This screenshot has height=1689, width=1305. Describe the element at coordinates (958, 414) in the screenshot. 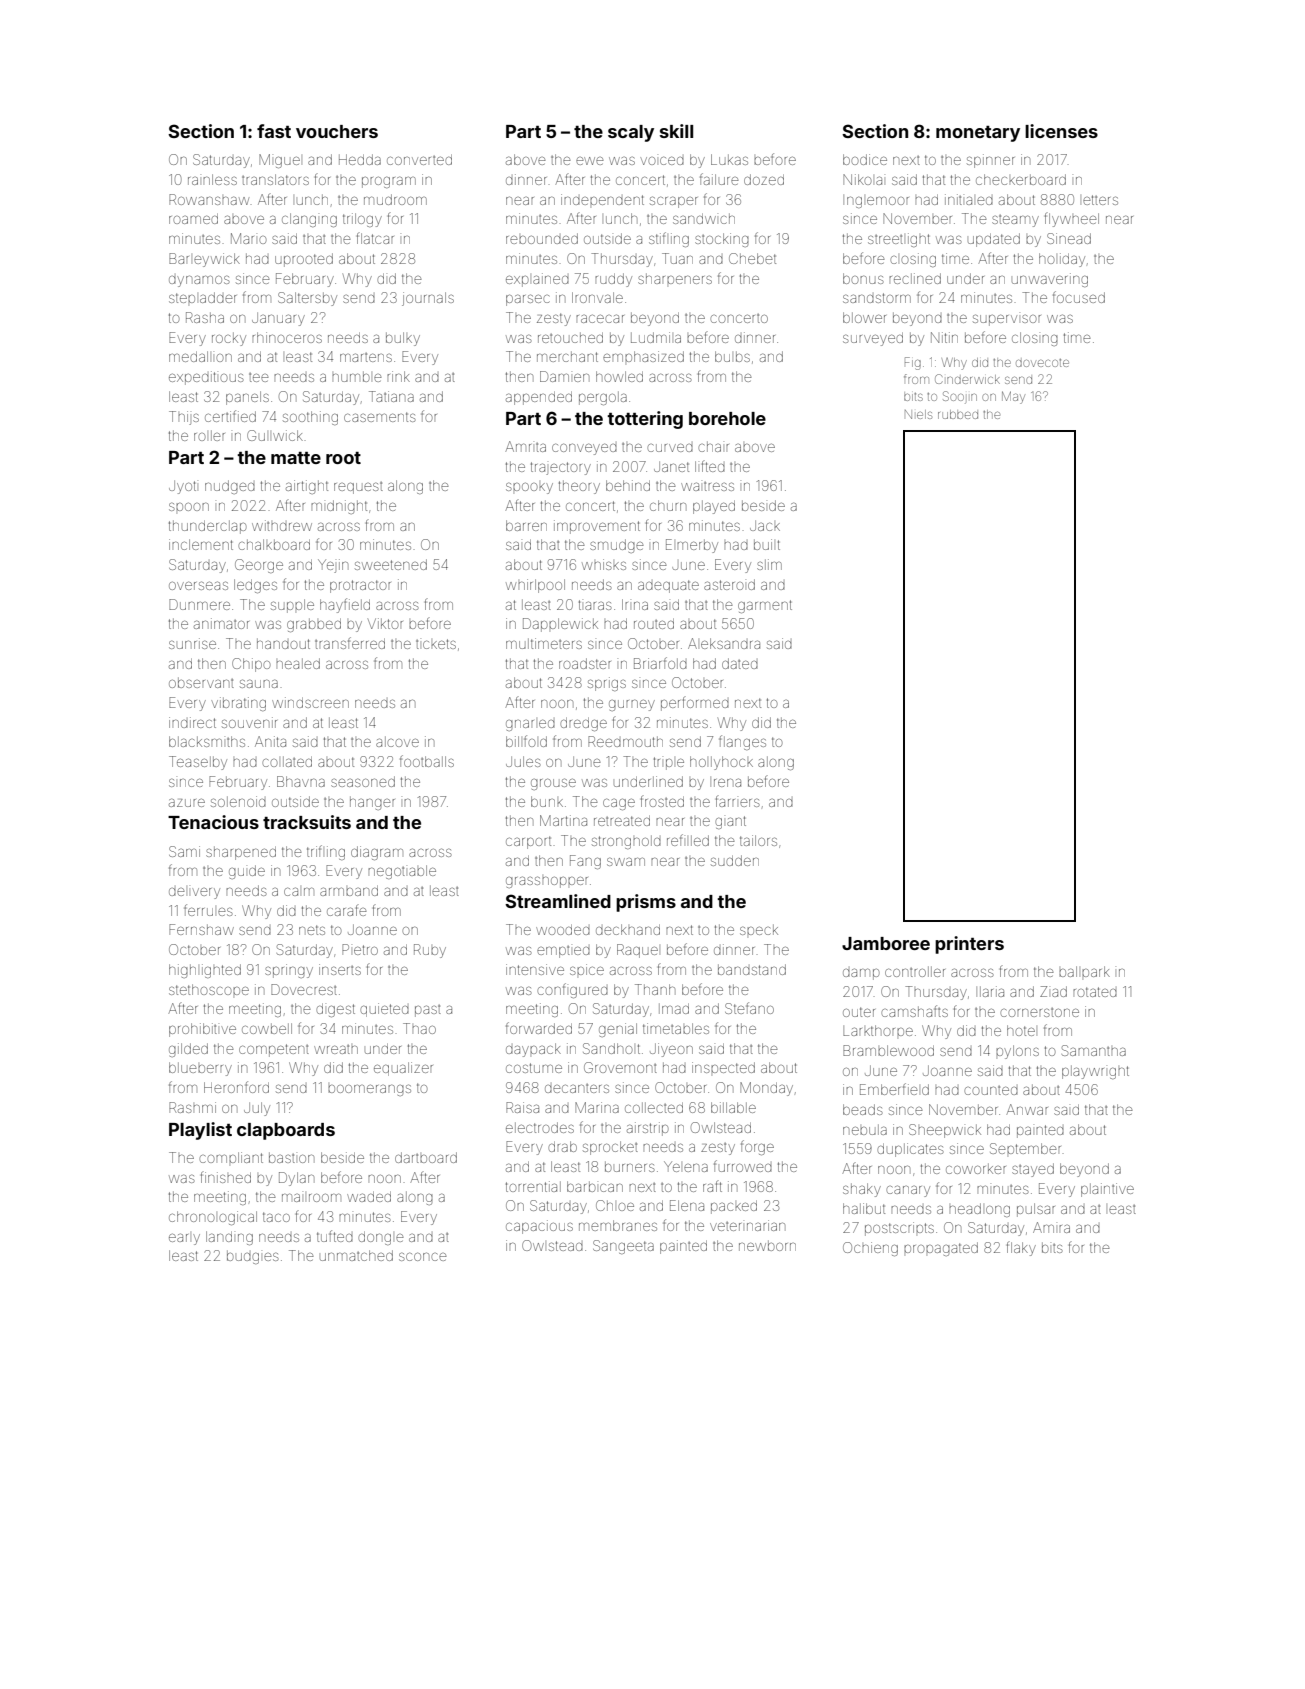

I see `rubbed` at that location.
